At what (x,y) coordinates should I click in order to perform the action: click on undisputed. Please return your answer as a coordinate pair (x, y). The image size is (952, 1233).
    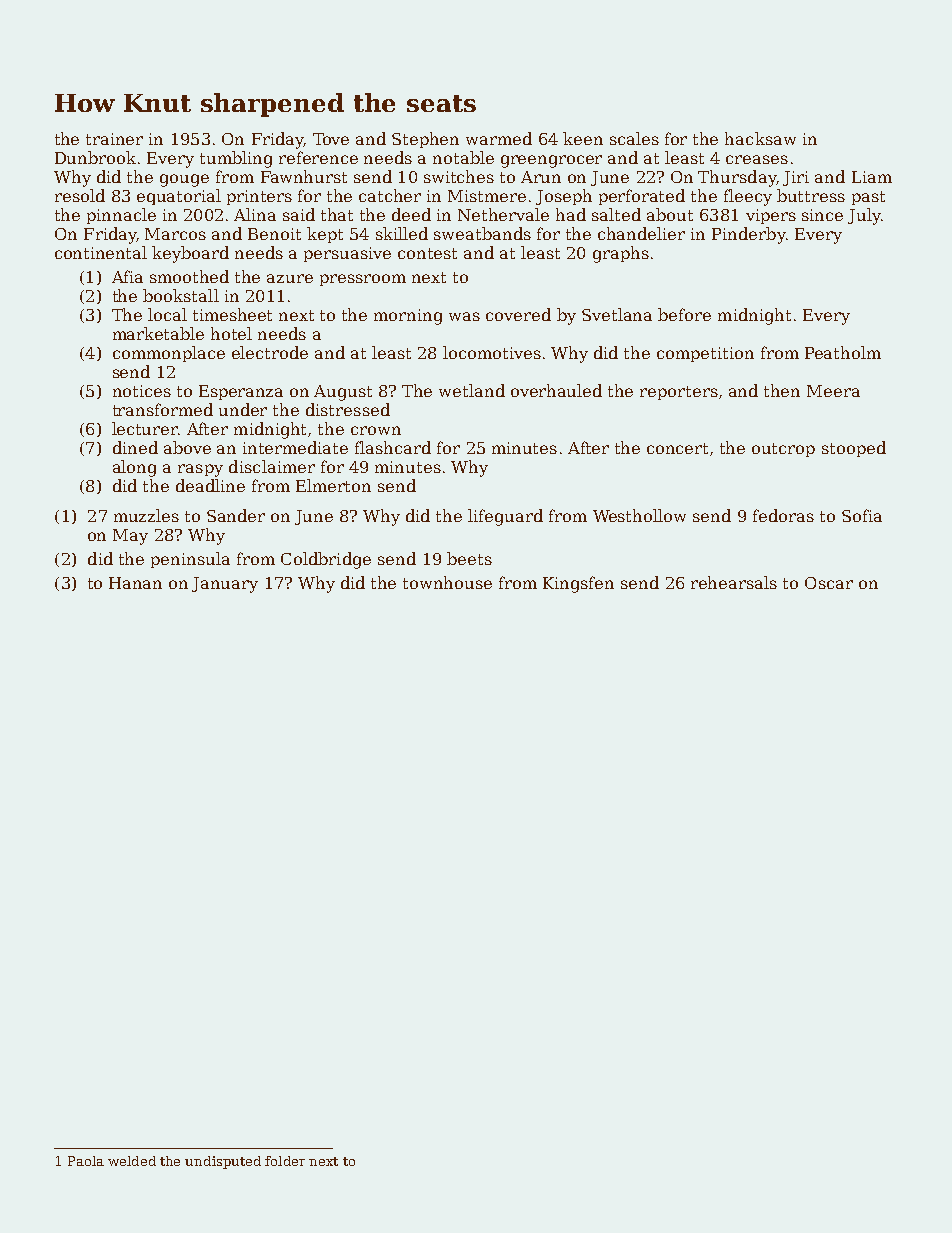
    Looking at the image, I should click on (223, 1162).
